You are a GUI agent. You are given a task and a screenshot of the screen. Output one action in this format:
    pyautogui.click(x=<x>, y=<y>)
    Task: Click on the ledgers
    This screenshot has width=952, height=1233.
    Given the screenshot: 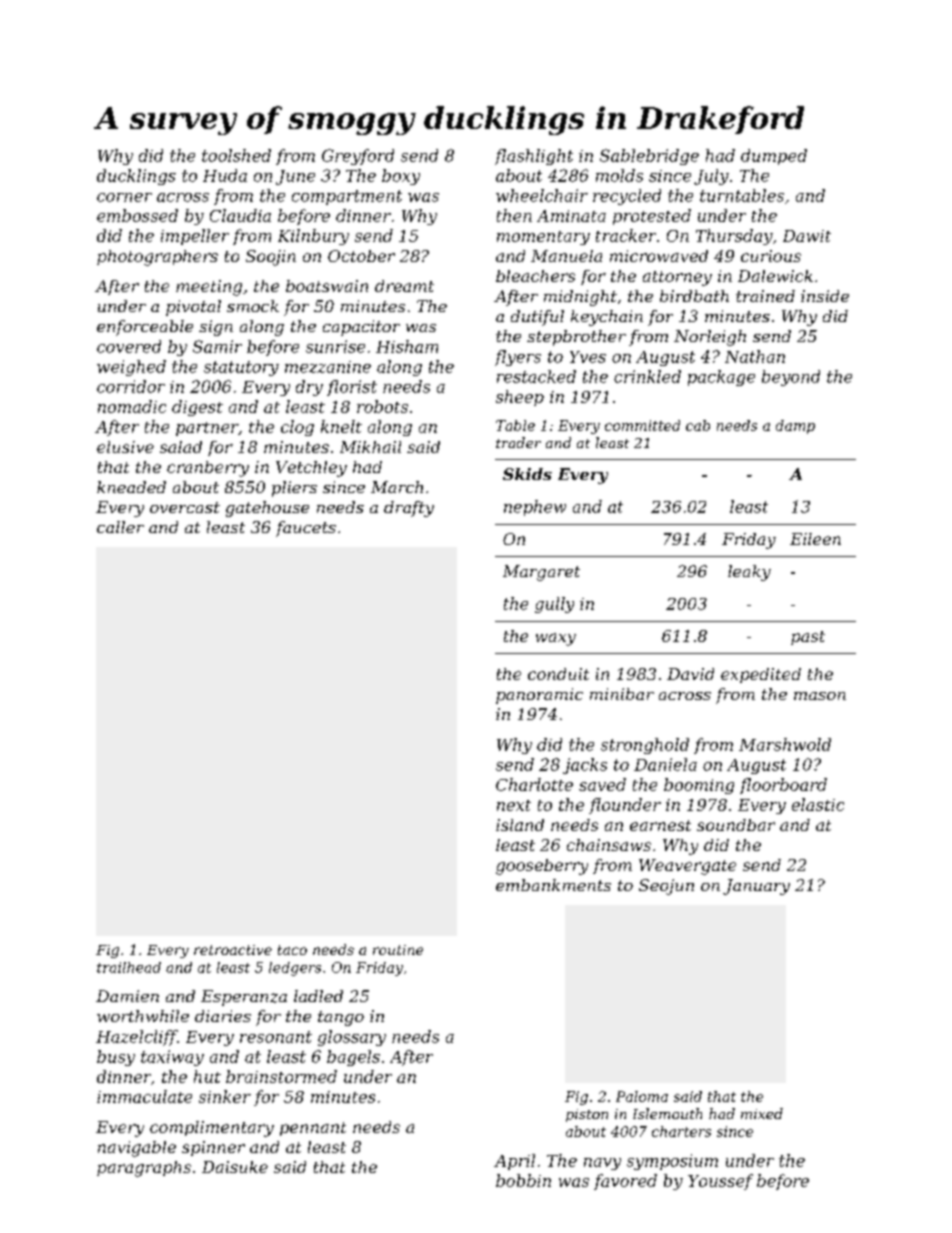 What is the action you would take?
    pyautogui.click(x=295, y=969)
